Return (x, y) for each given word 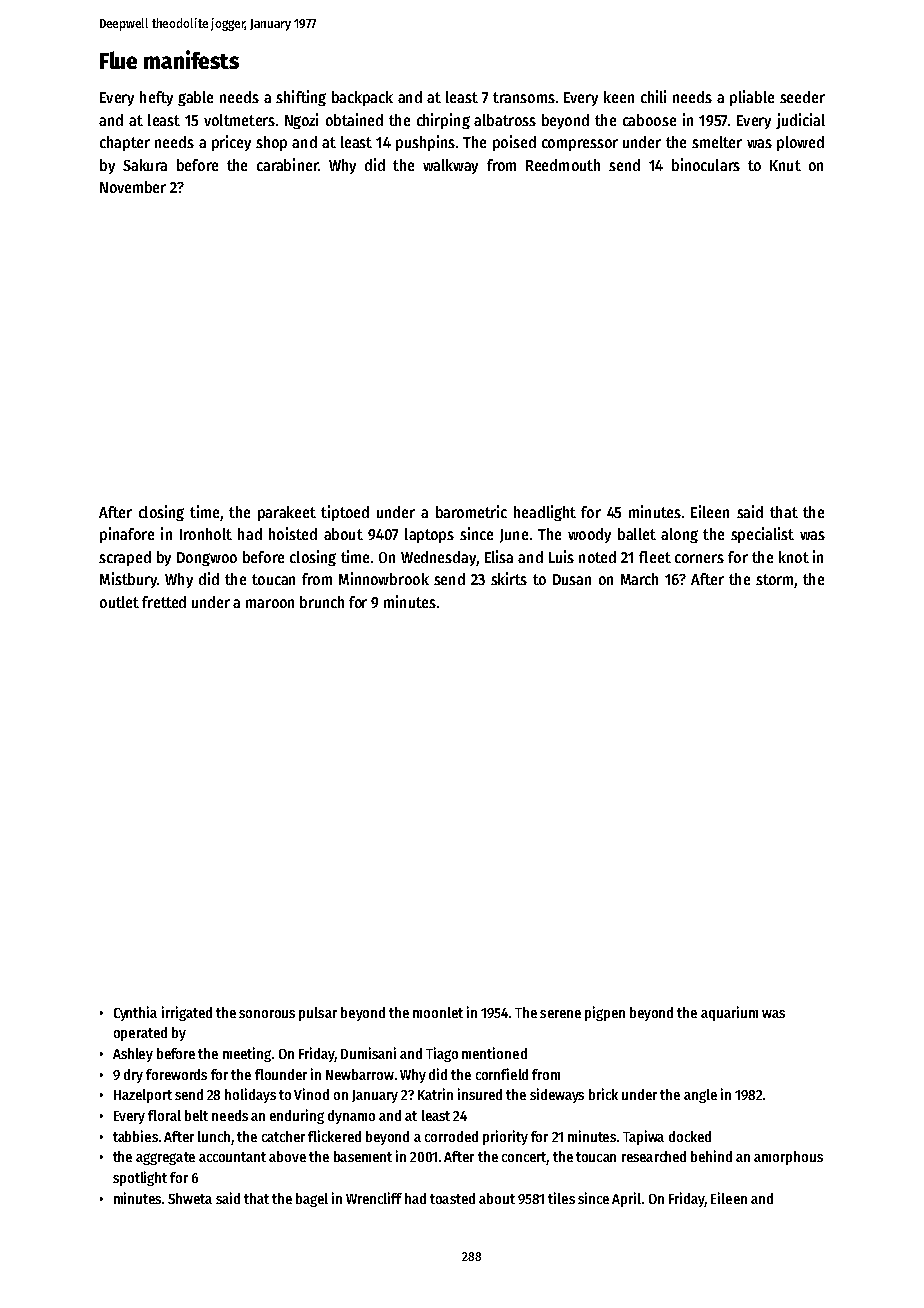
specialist (762, 535)
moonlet (438, 1012)
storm (774, 579)
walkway (450, 166)
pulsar (318, 1014)
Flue (118, 60)
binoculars (706, 164)
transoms (524, 97)
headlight (545, 513)
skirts (509, 578)
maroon (270, 603)
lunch (214, 1136)
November (133, 187)
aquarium (729, 1013)
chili (653, 96)
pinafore (127, 535)
